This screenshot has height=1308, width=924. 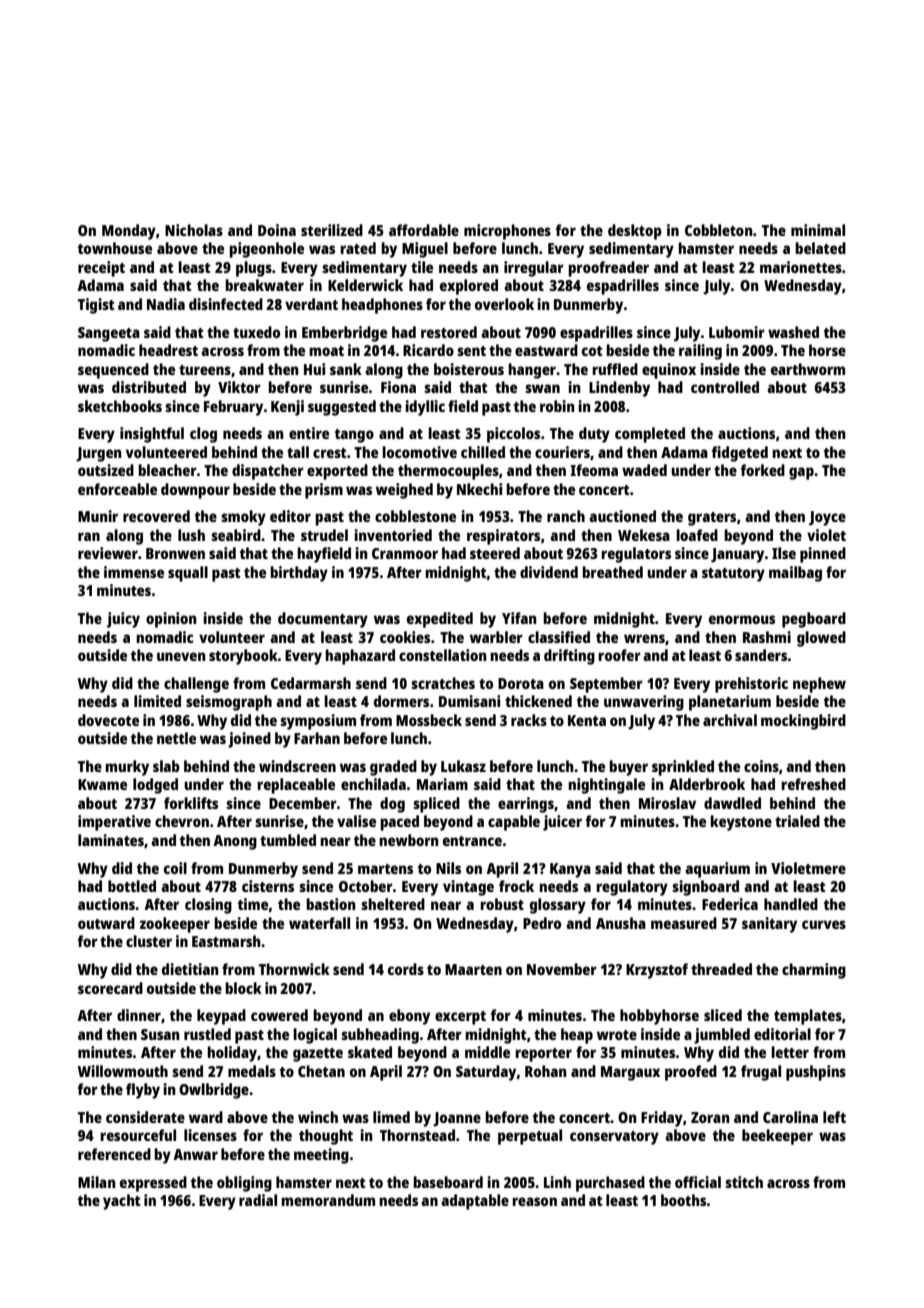 I want to click on Cobbleton, so click(x=719, y=230).
